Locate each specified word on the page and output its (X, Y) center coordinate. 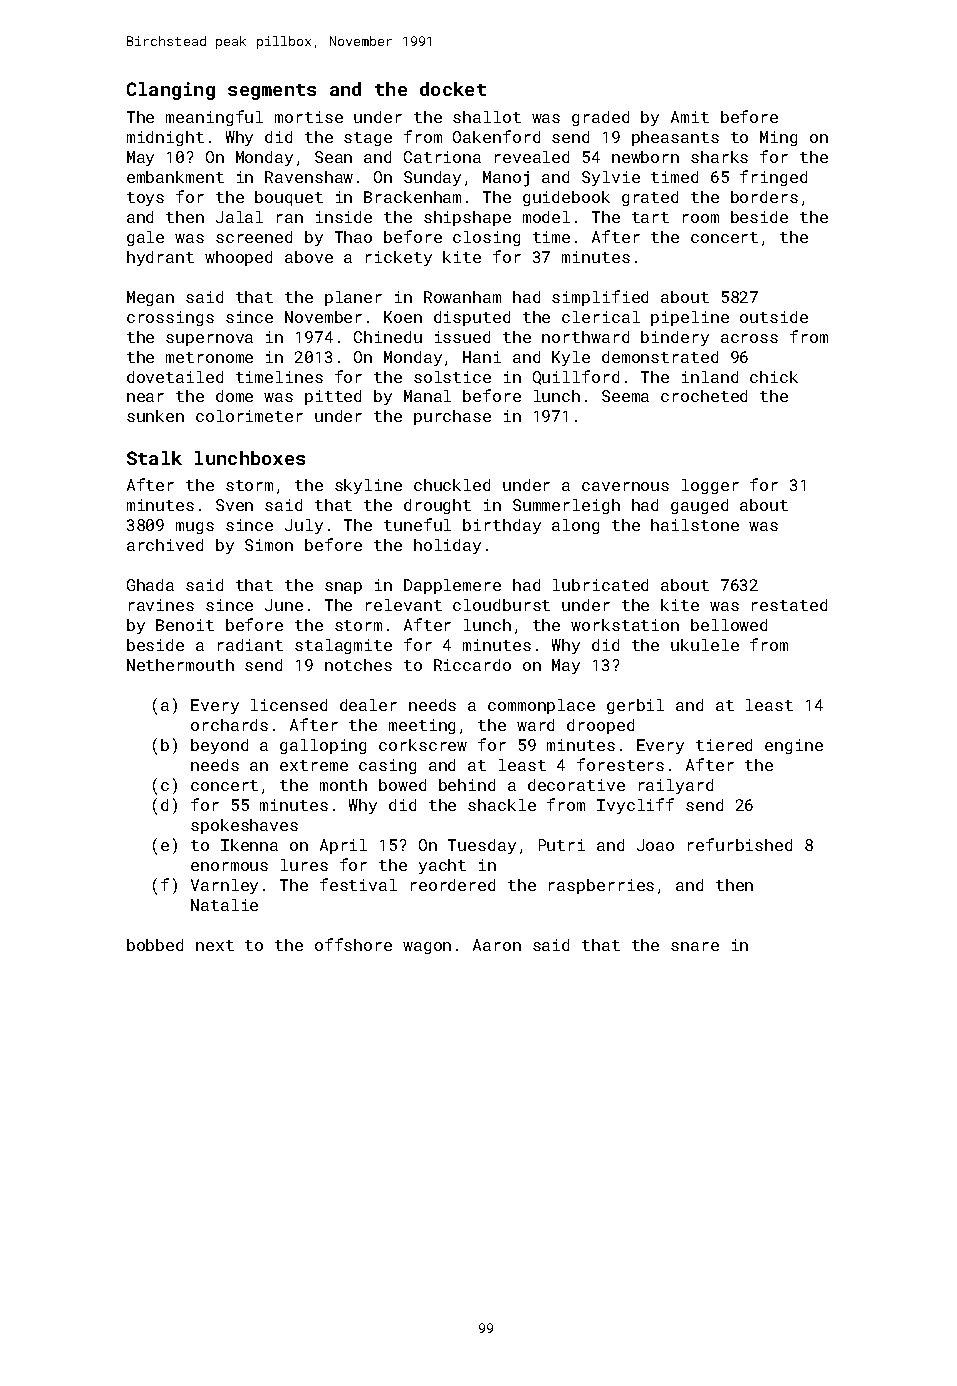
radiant (250, 645)
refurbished (740, 844)
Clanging (171, 91)
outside (774, 317)
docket (453, 89)
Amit (690, 117)
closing (486, 238)
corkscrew (423, 745)
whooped (238, 258)
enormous (229, 866)
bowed (402, 785)
